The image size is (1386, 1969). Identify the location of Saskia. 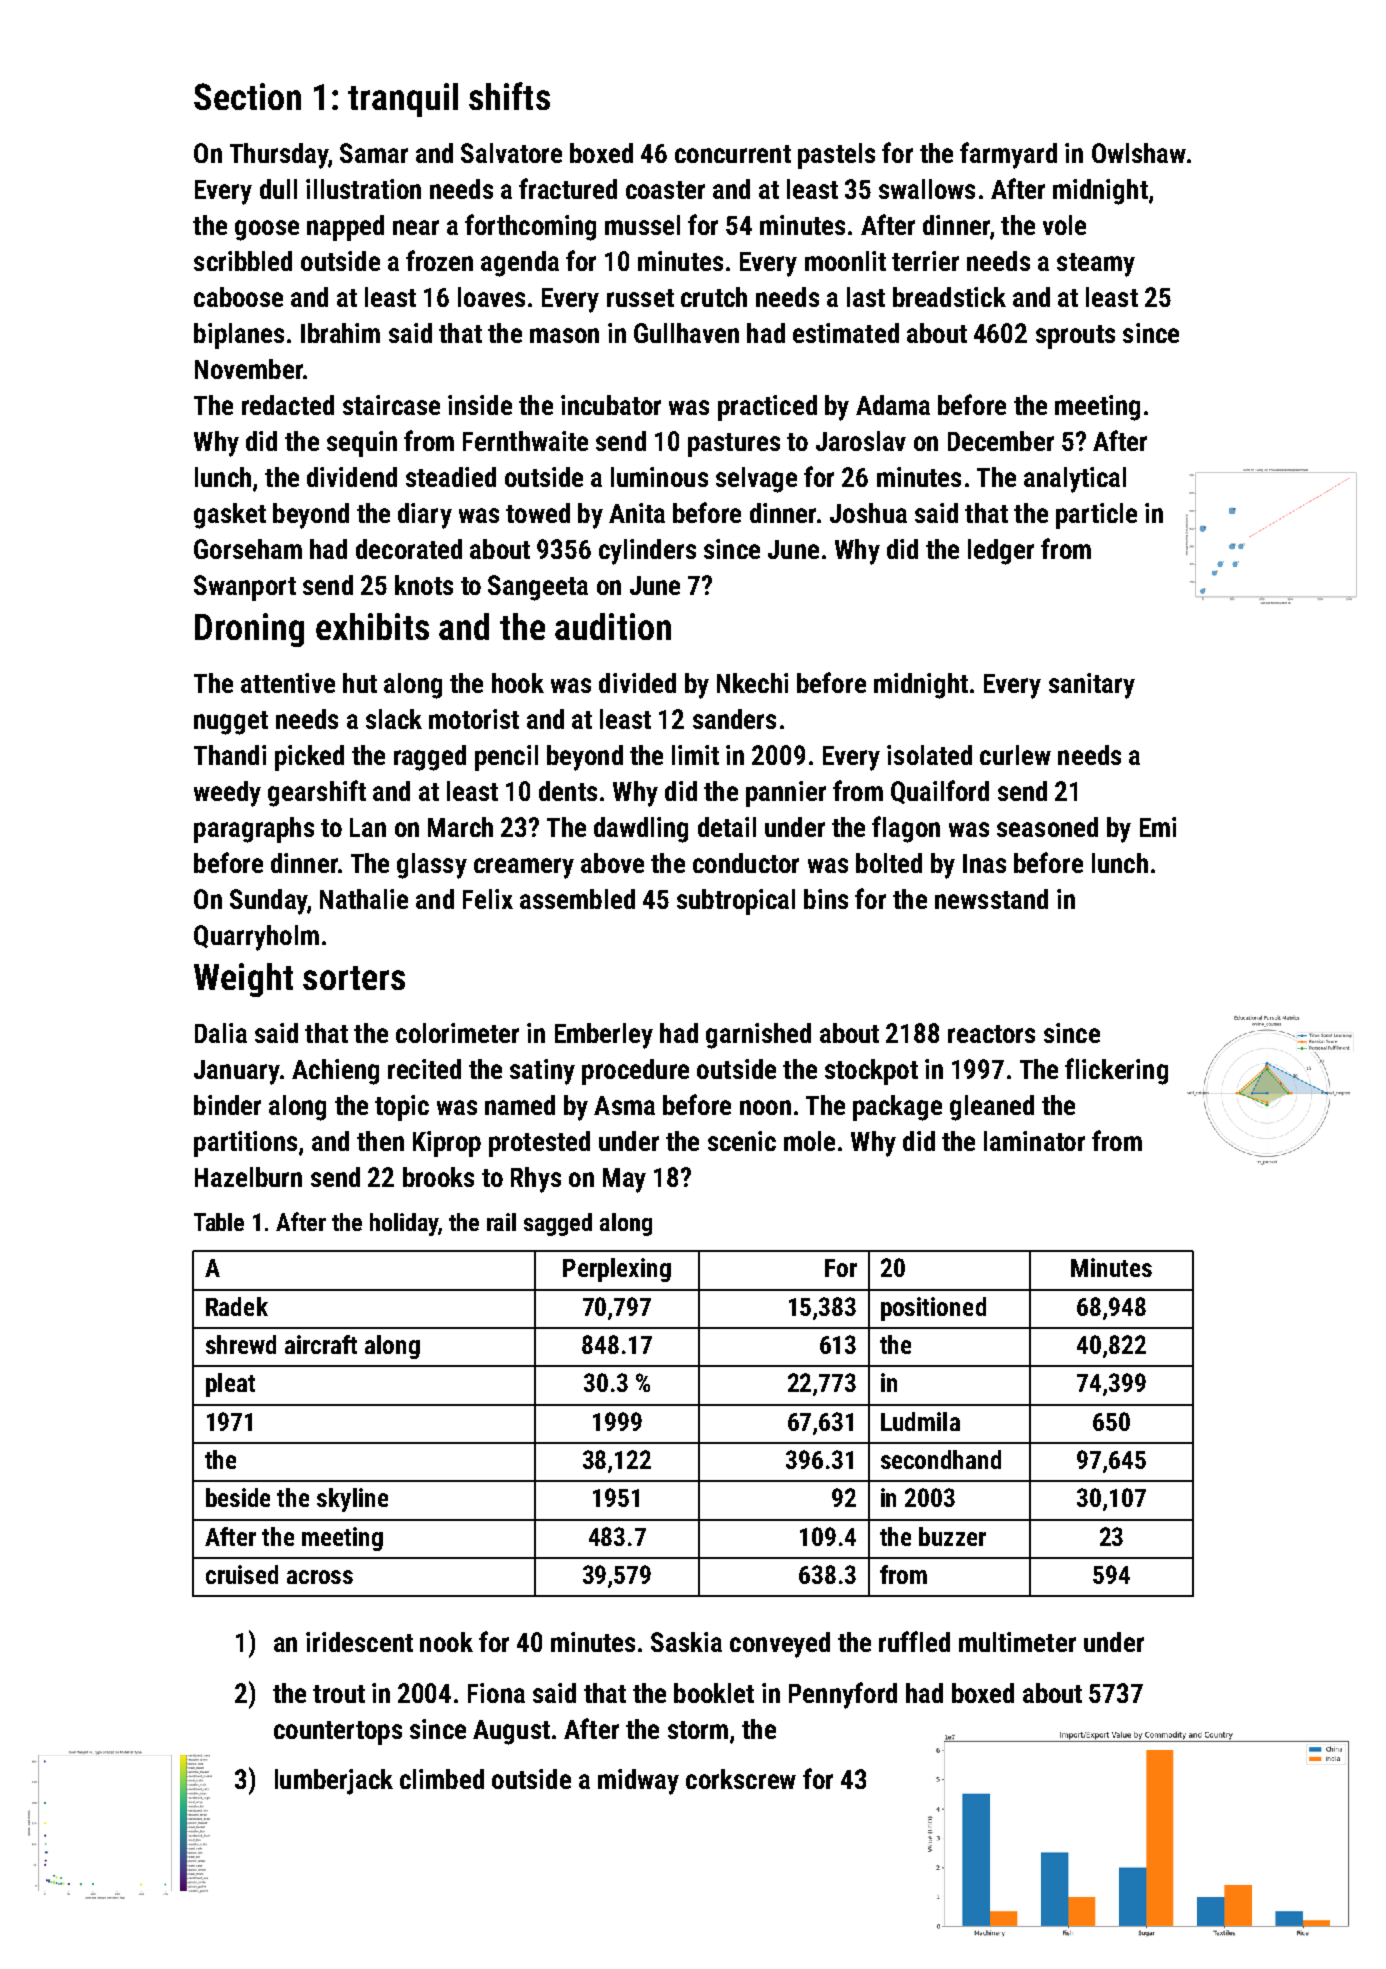
(686, 1642).
